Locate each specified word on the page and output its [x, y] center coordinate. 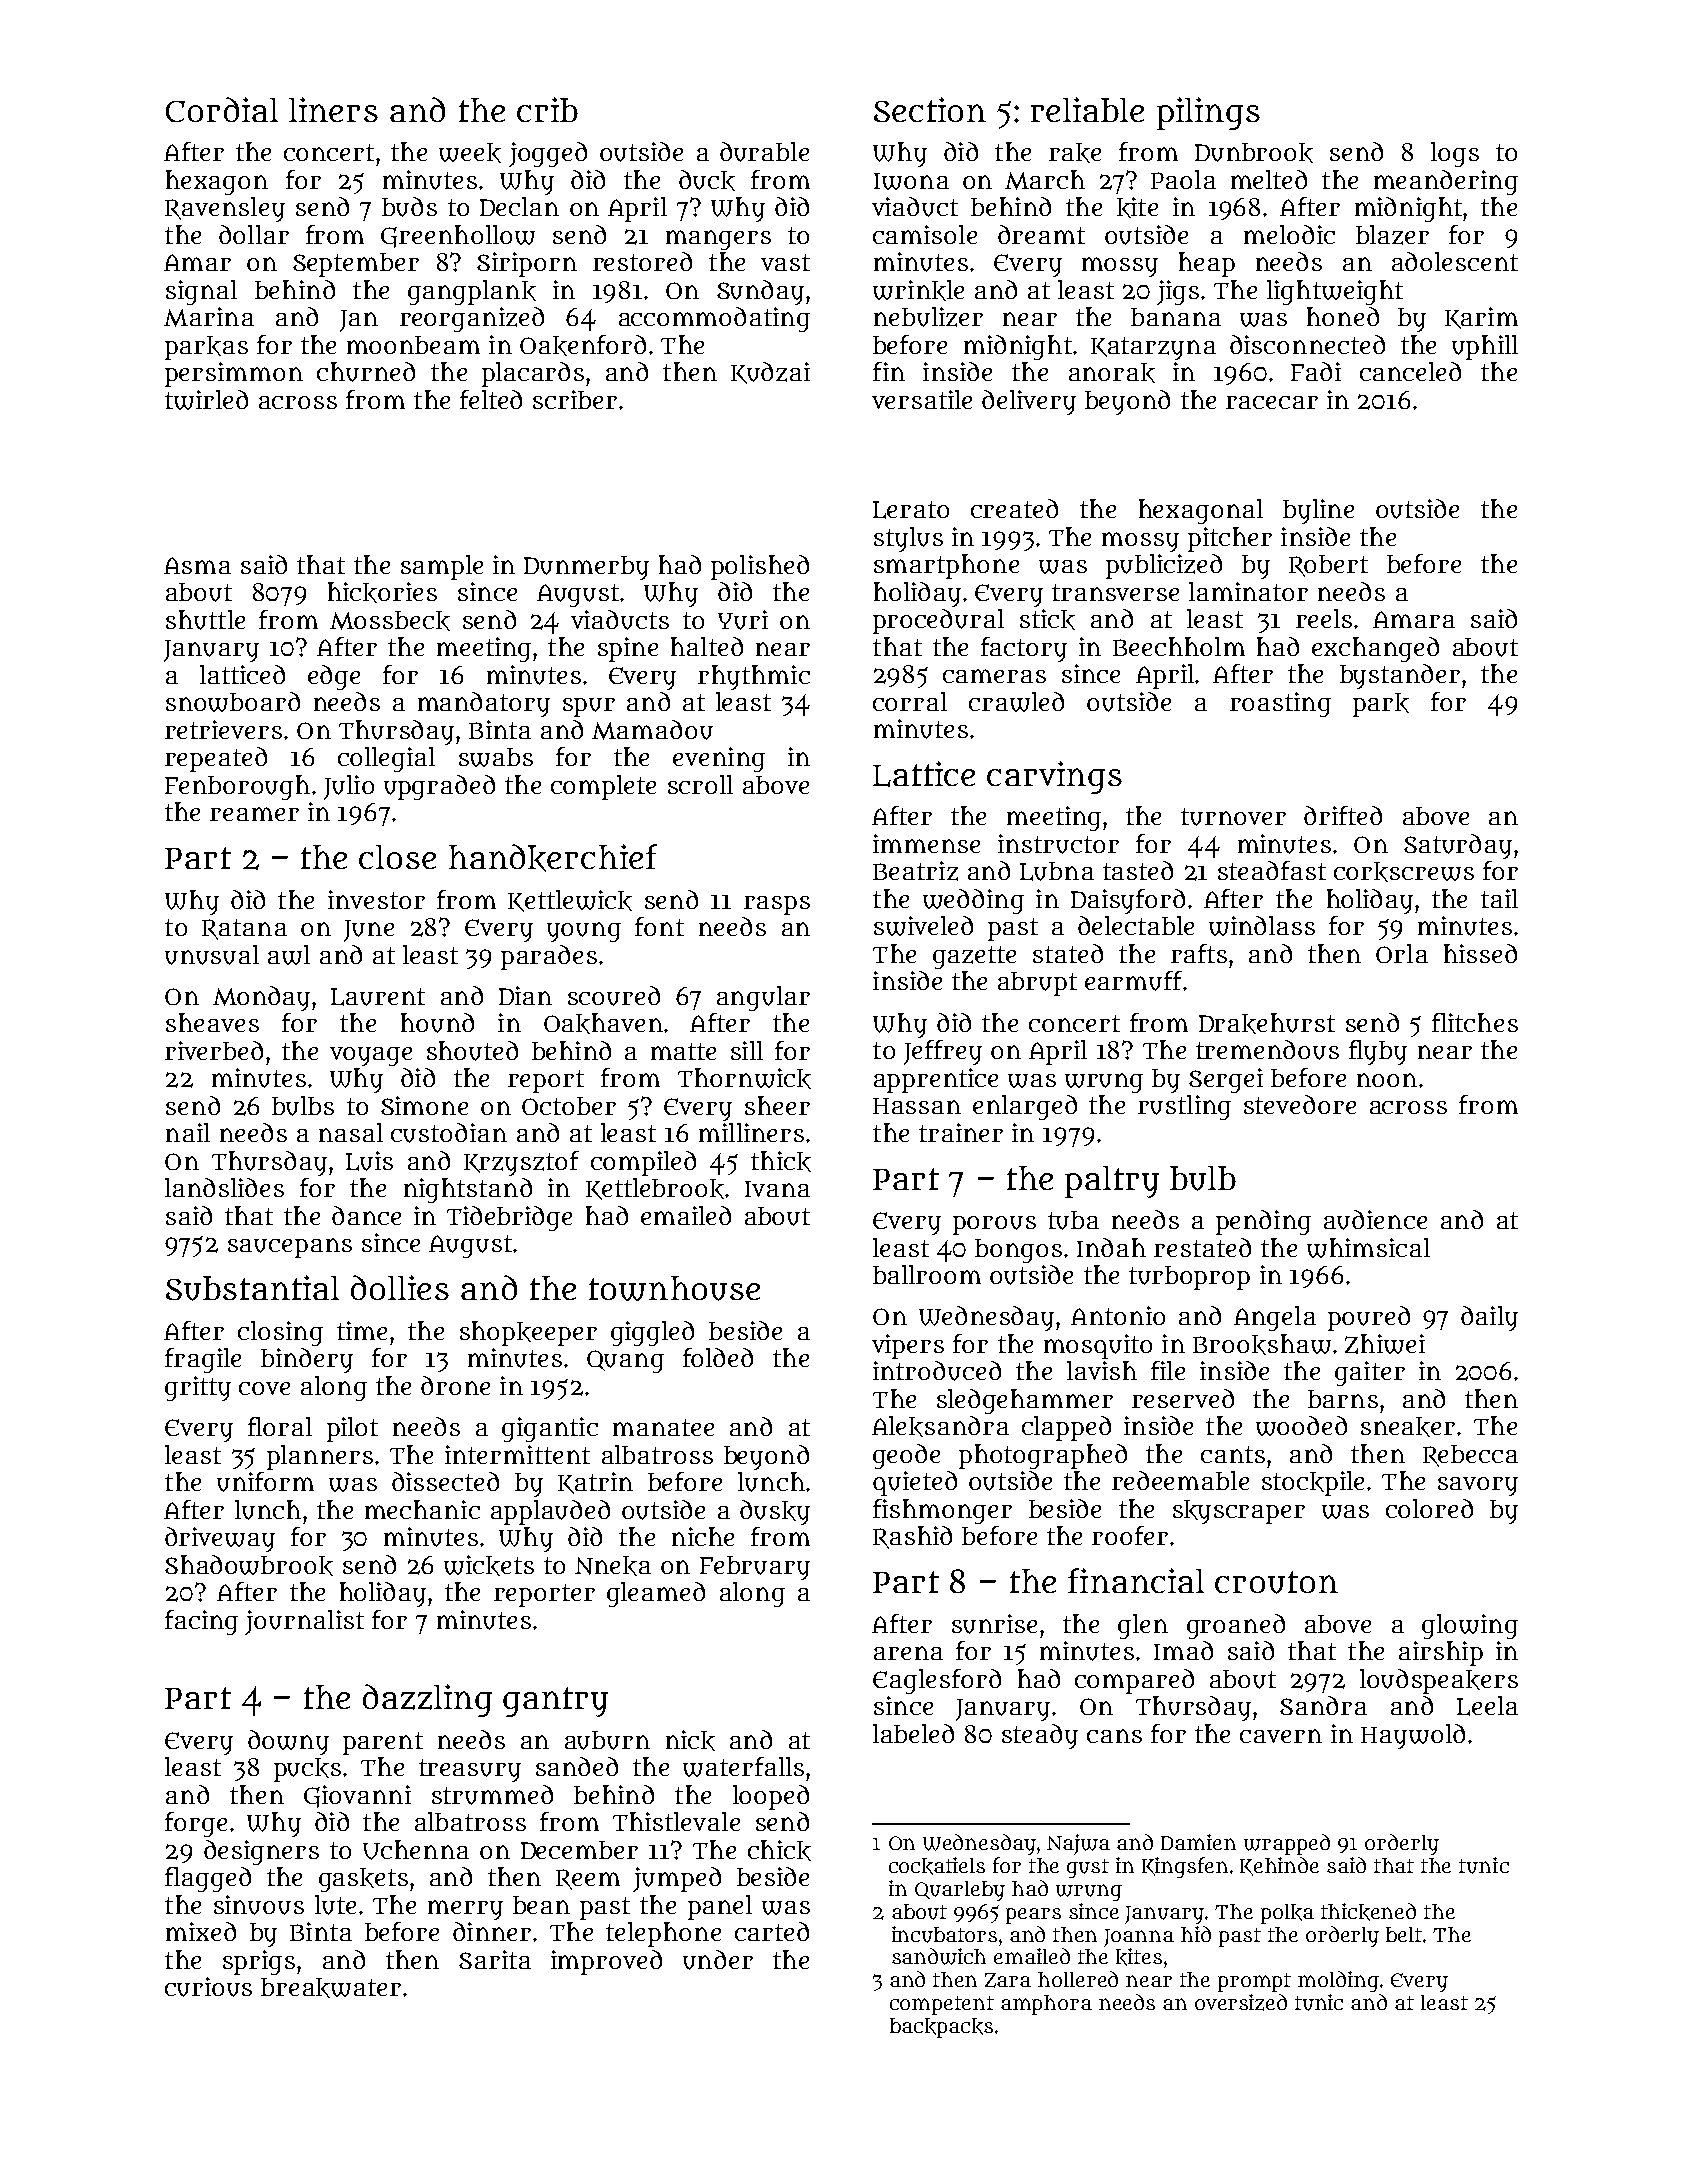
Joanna [1139, 1938]
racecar [1272, 402]
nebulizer [928, 317]
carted [772, 1931]
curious [208, 1987]
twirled [206, 400]
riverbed [214, 1050]
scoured [614, 996]
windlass [1262, 926]
